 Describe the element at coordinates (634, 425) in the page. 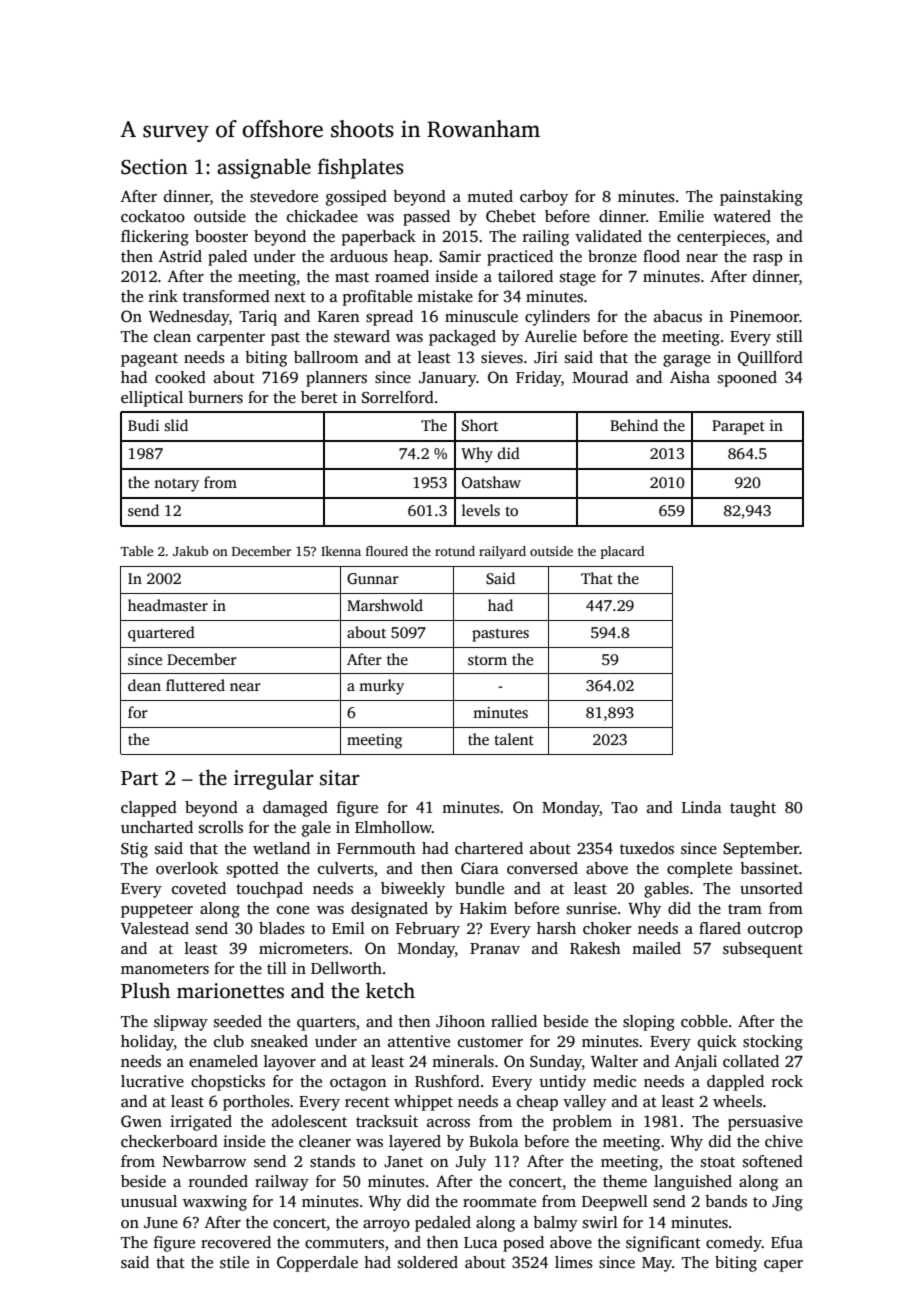

I see `Behind` at that location.
